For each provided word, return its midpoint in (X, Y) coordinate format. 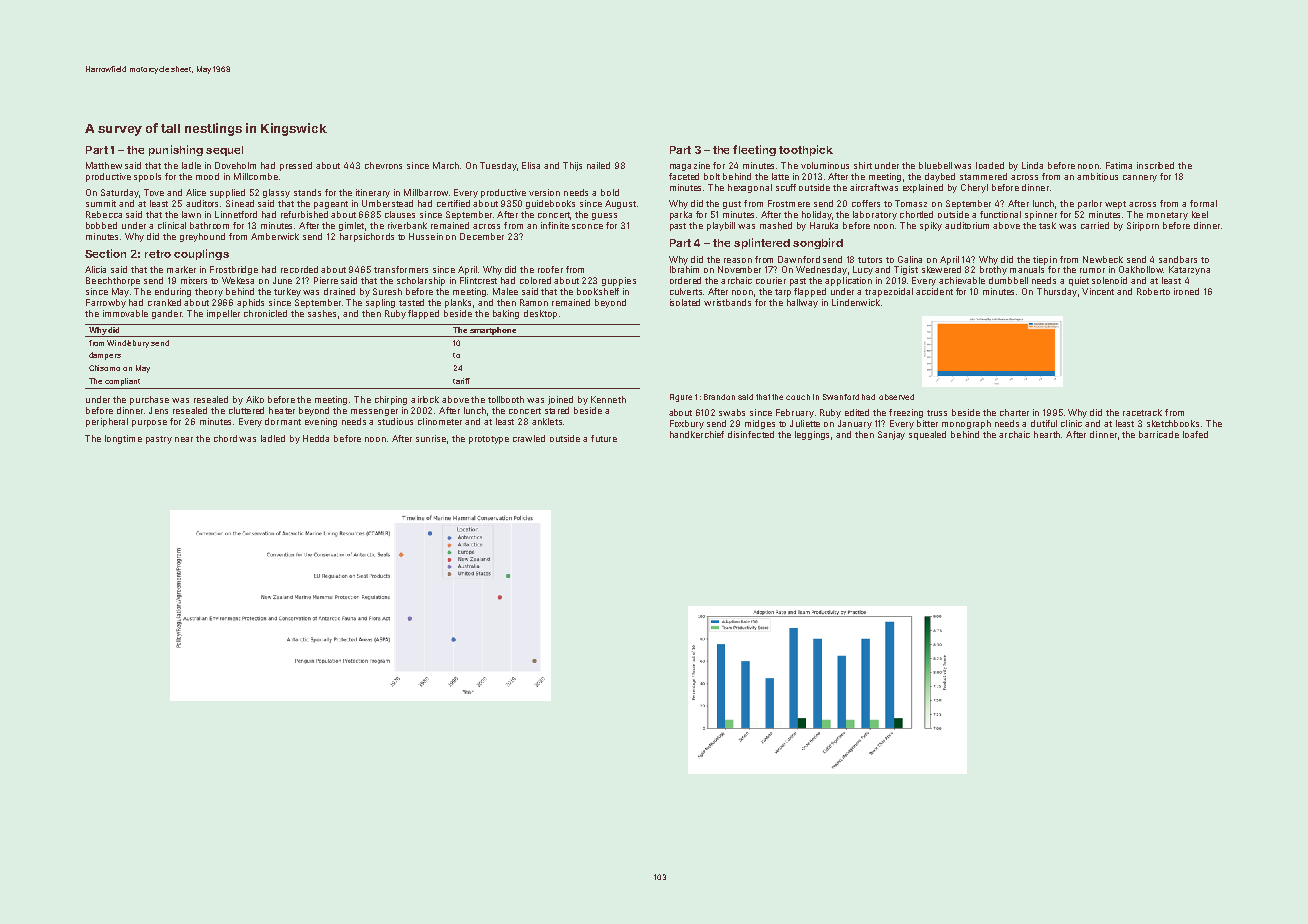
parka (681, 215)
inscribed (1155, 165)
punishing (176, 150)
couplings (201, 254)
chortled (916, 214)
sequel (224, 151)
